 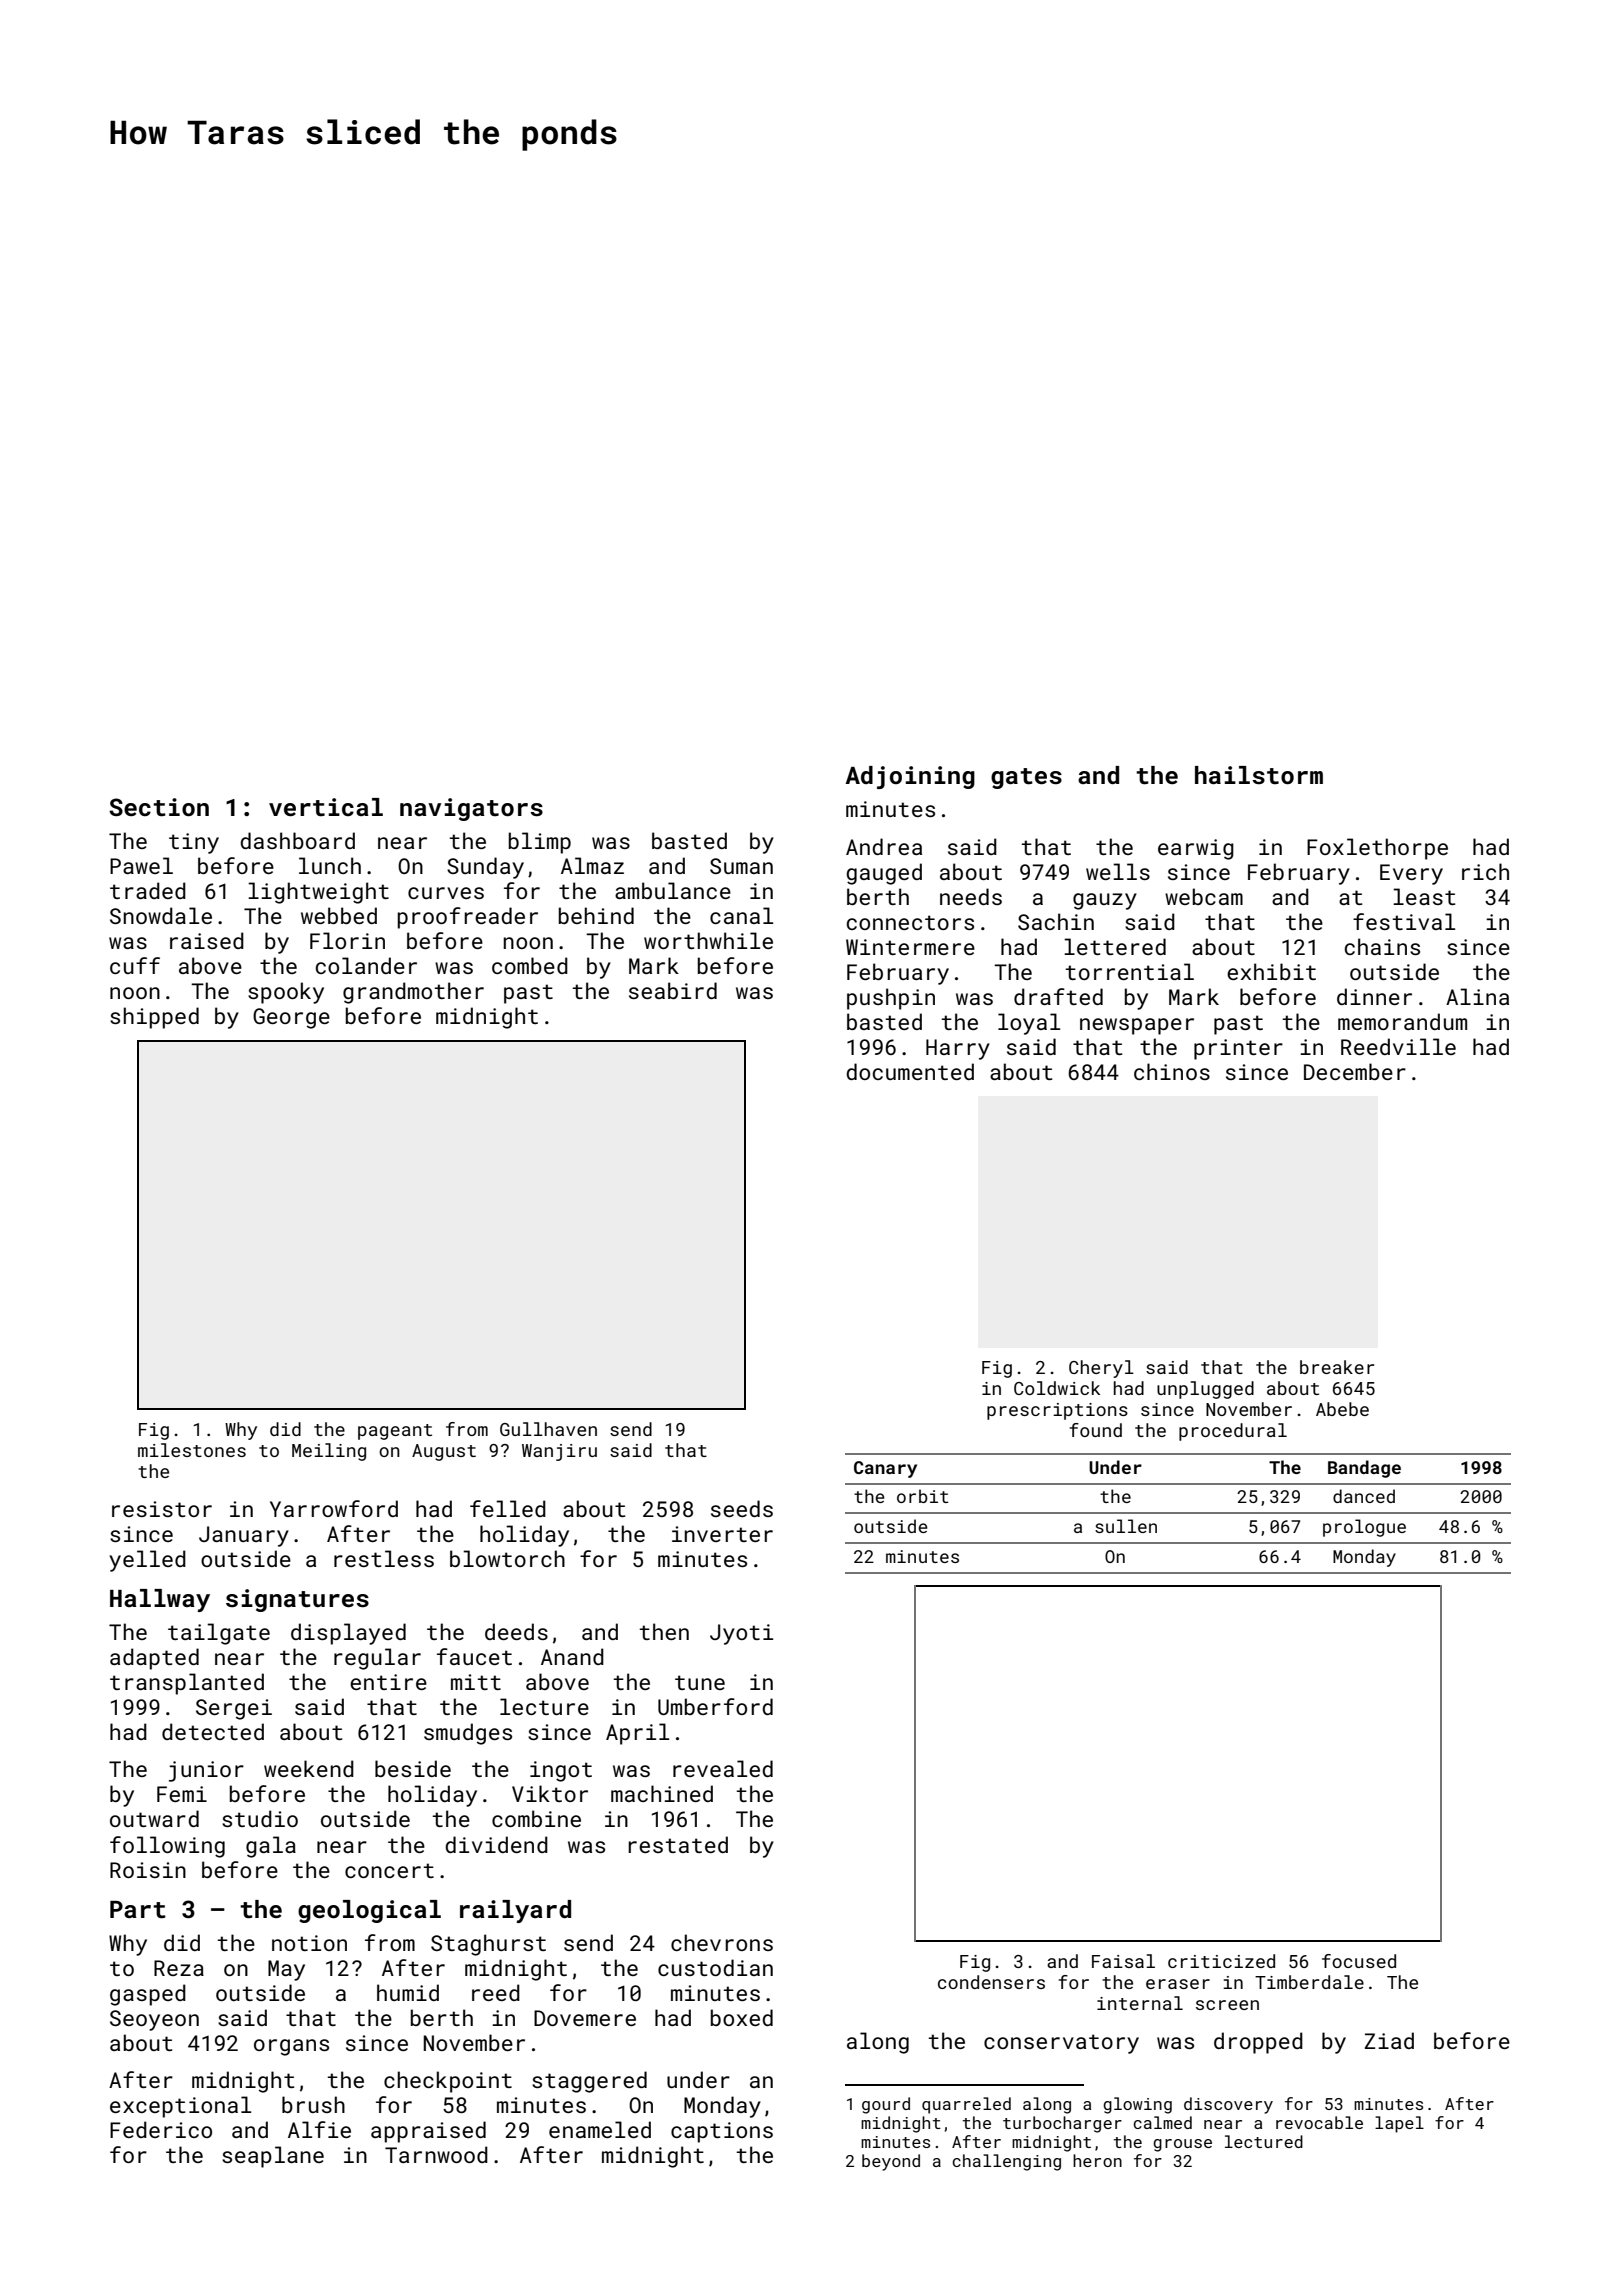 I want to click on webcam, so click(x=1204, y=896).
